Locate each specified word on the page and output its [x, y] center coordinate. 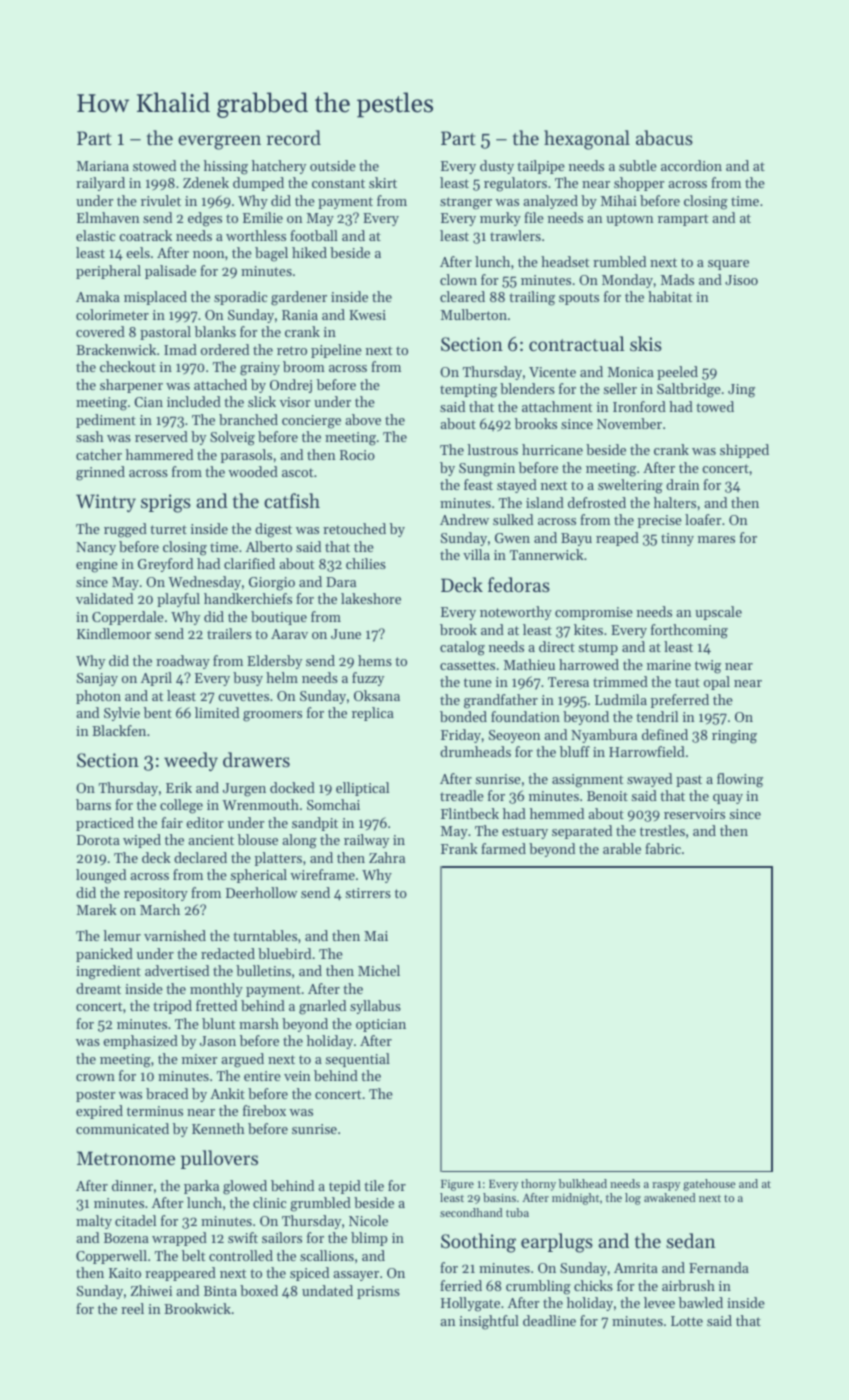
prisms [378, 1292]
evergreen [219, 142]
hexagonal [587, 140]
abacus [664, 137]
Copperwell [111, 1257]
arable [622, 848]
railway [366, 841]
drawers [256, 759]
